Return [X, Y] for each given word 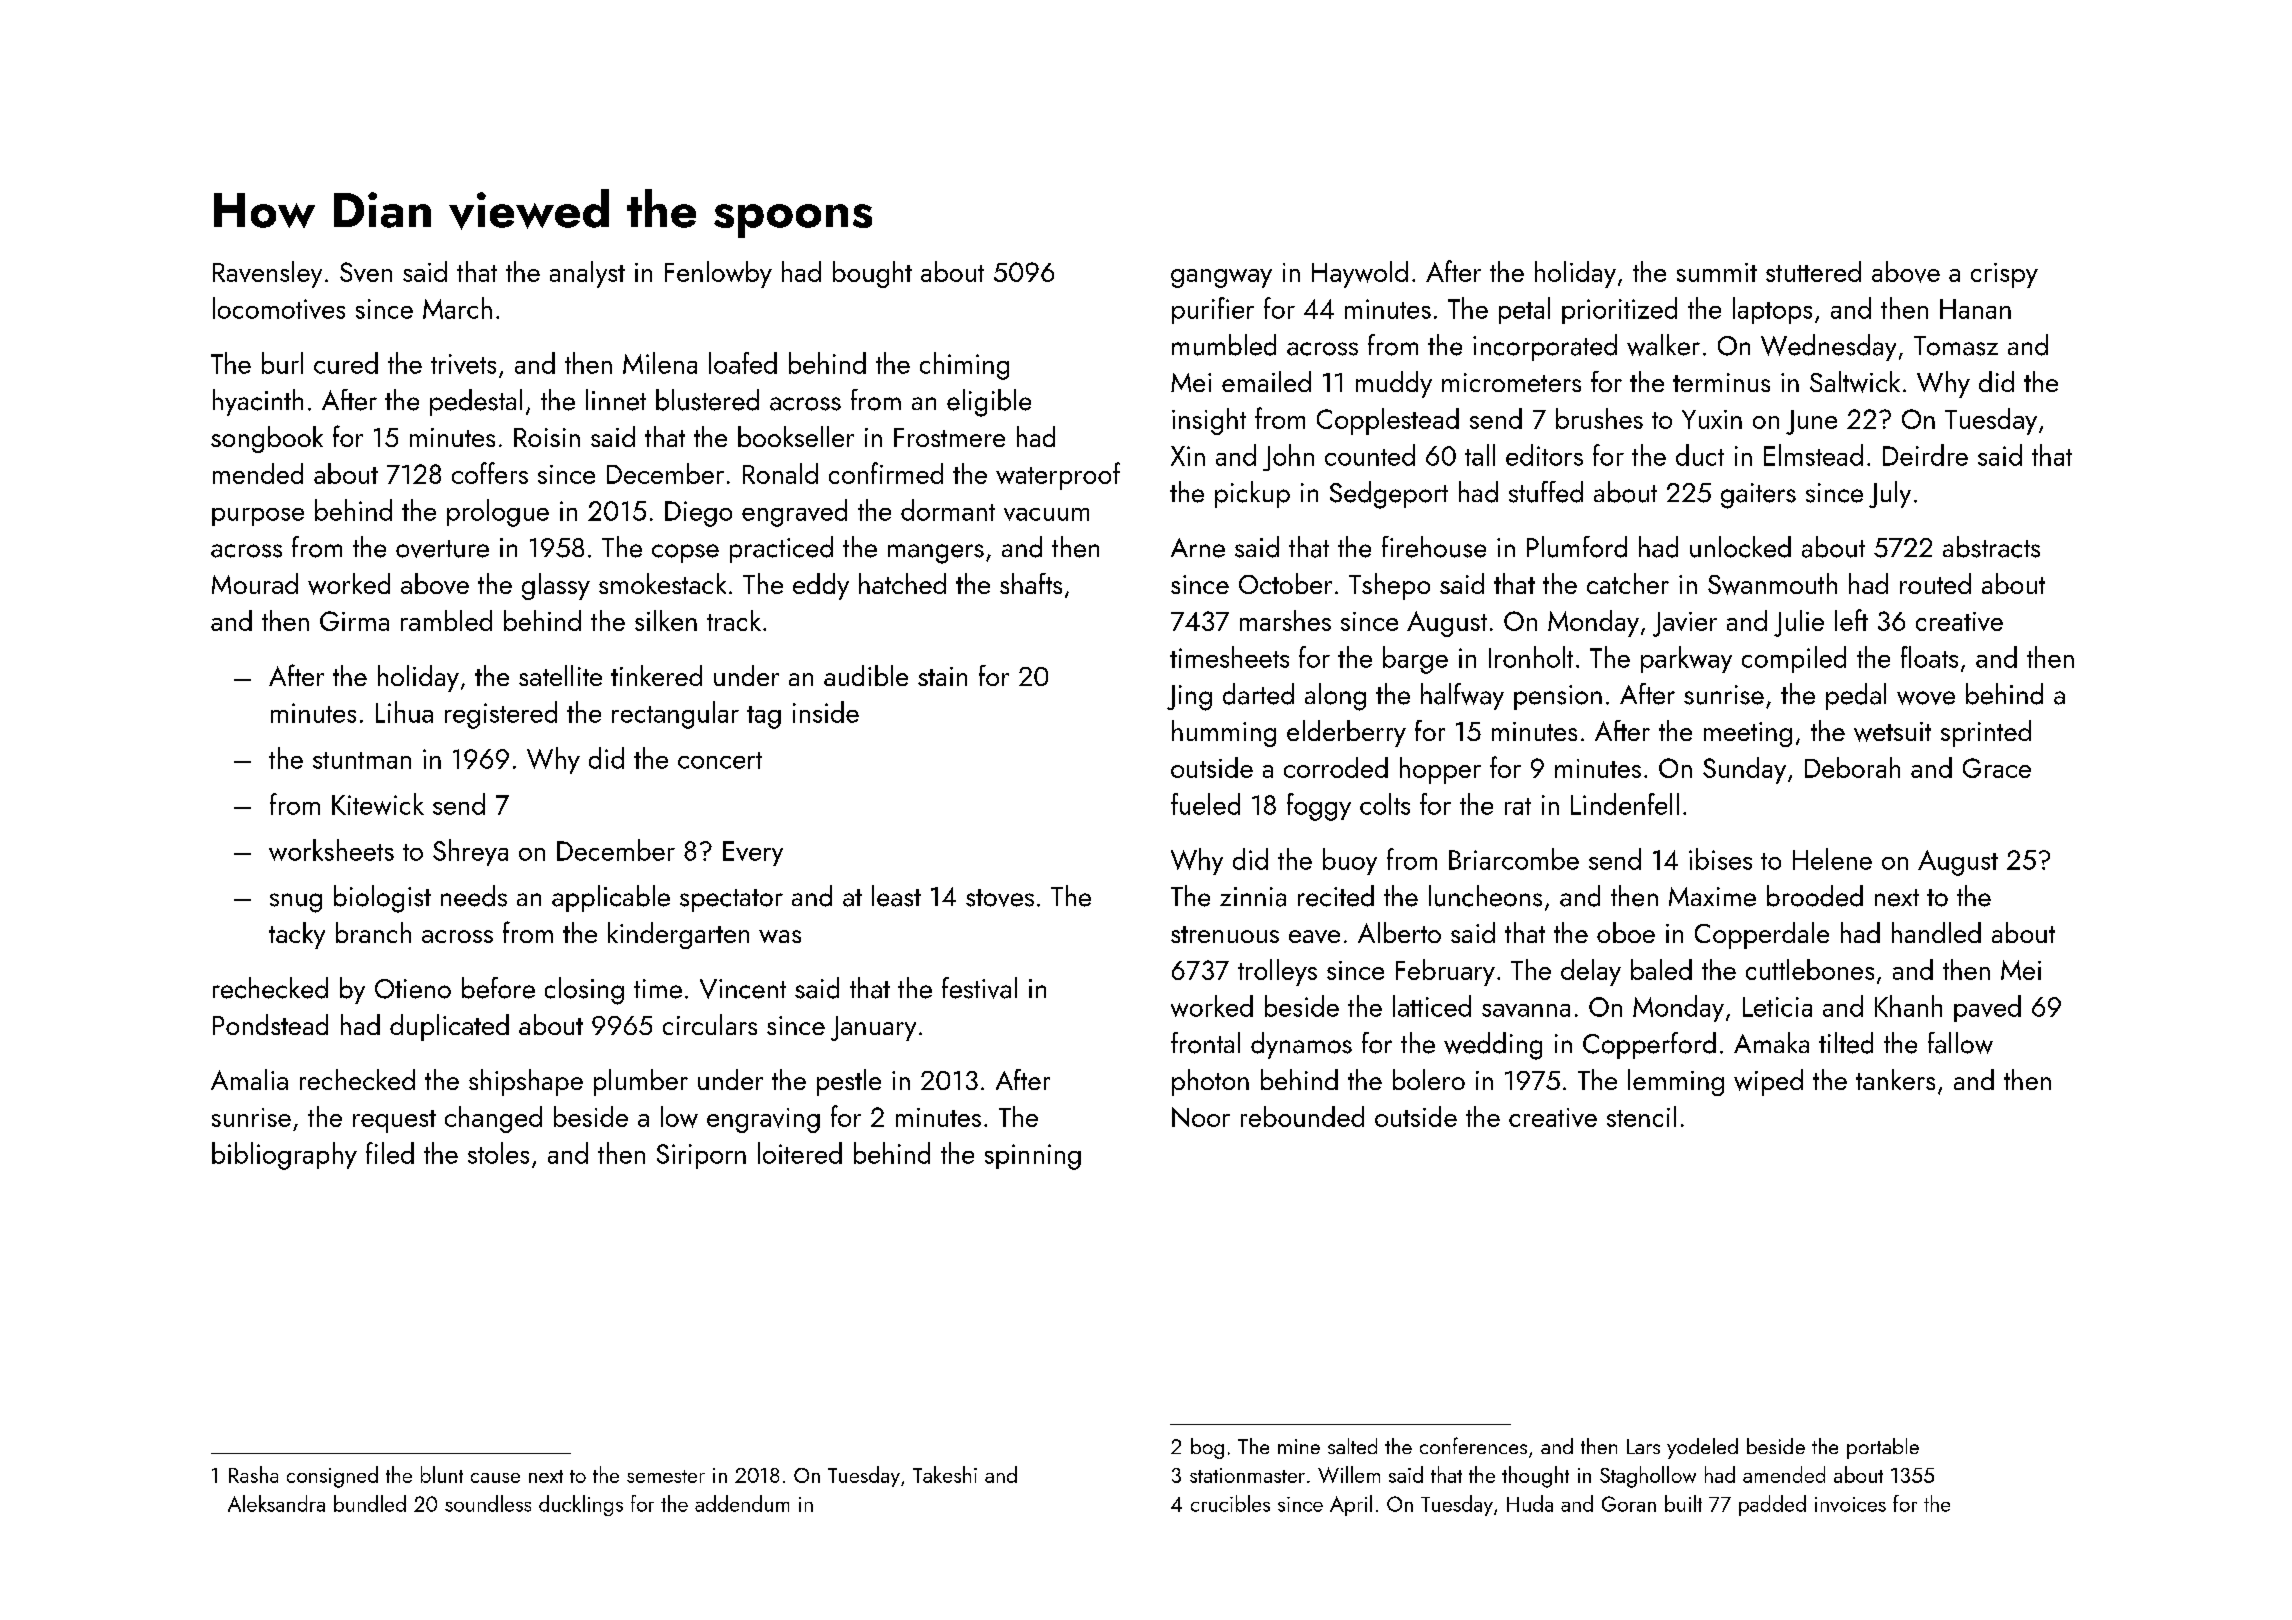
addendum [742, 1503]
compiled [1794, 659]
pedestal [476, 402]
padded [1772, 1505]
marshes [1285, 620]
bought [872, 274]
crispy [2004, 275]
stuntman [362, 760]
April [1351, 1505]
